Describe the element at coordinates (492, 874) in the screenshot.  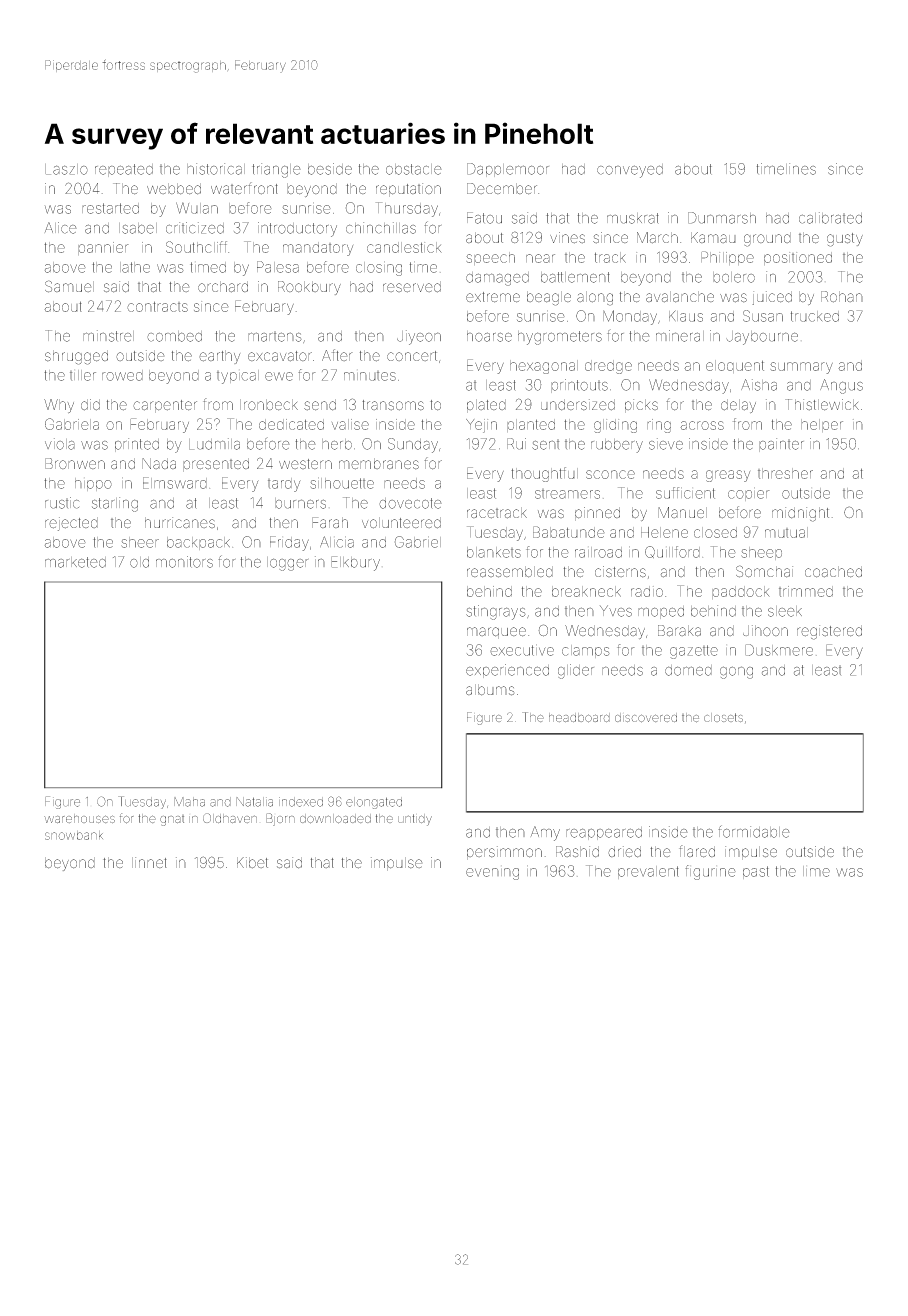
I see `evening` at that location.
